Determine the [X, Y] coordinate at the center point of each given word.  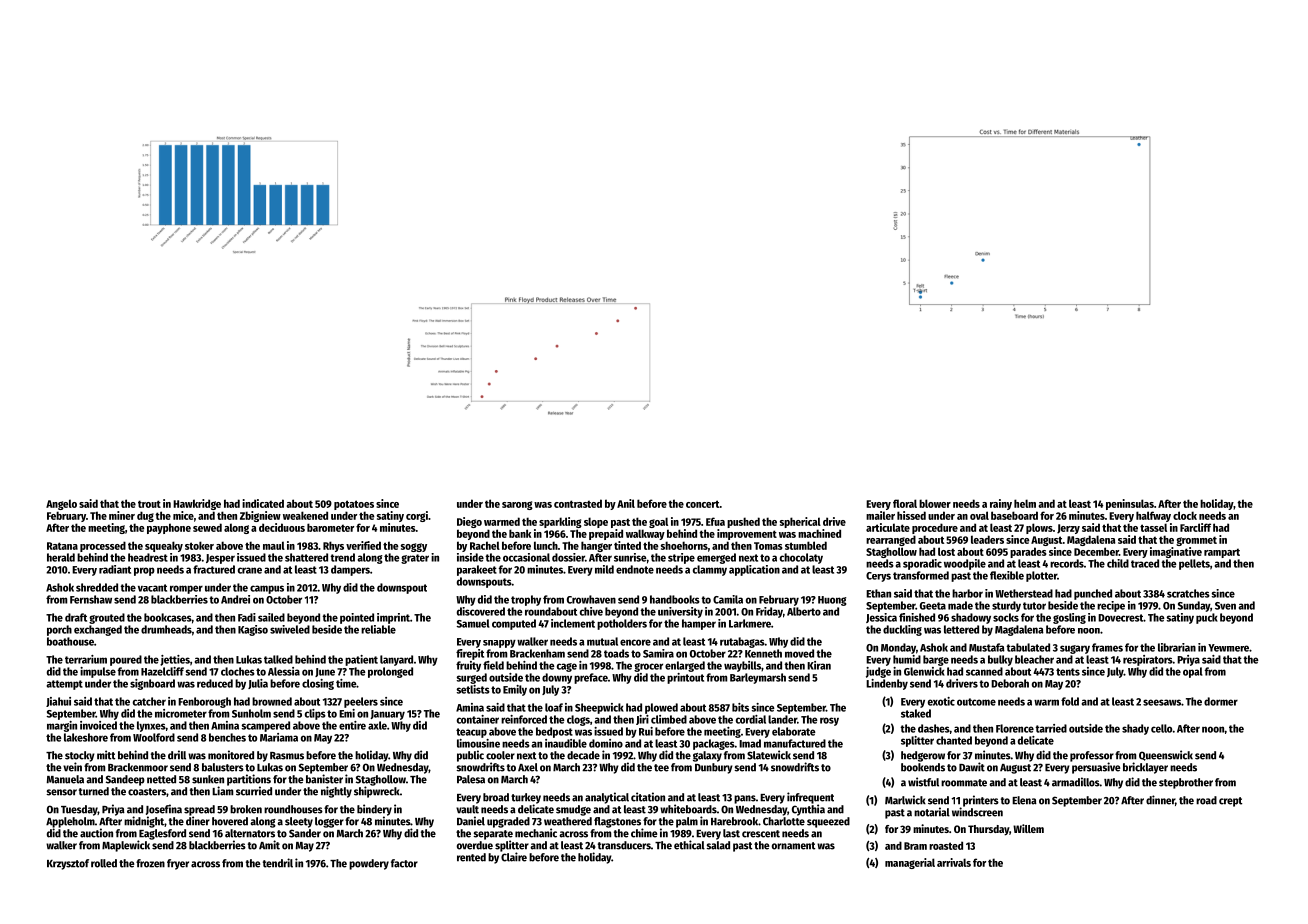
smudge [573, 810]
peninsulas [1130, 504]
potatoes [354, 505]
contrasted [578, 503]
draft [76, 617]
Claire [514, 857]
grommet [1196, 541]
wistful [923, 782]
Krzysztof [68, 864]
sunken [208, 779]
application [754, 570]
